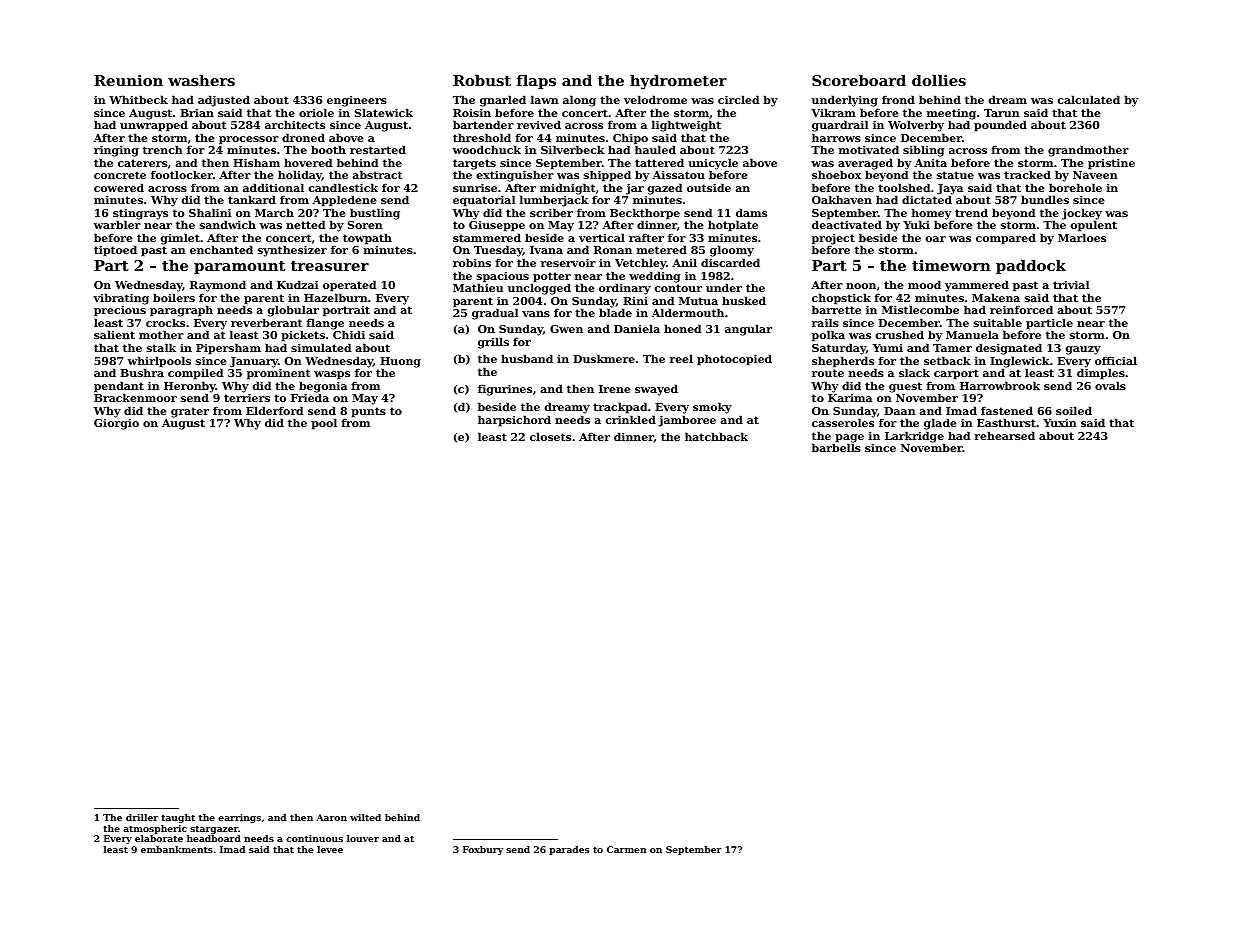 The image size is (1233, 952). What do you see at coordinates (514, 421) in the screenshot?
I see `harpsichord` at bounding box center [514, 421].
